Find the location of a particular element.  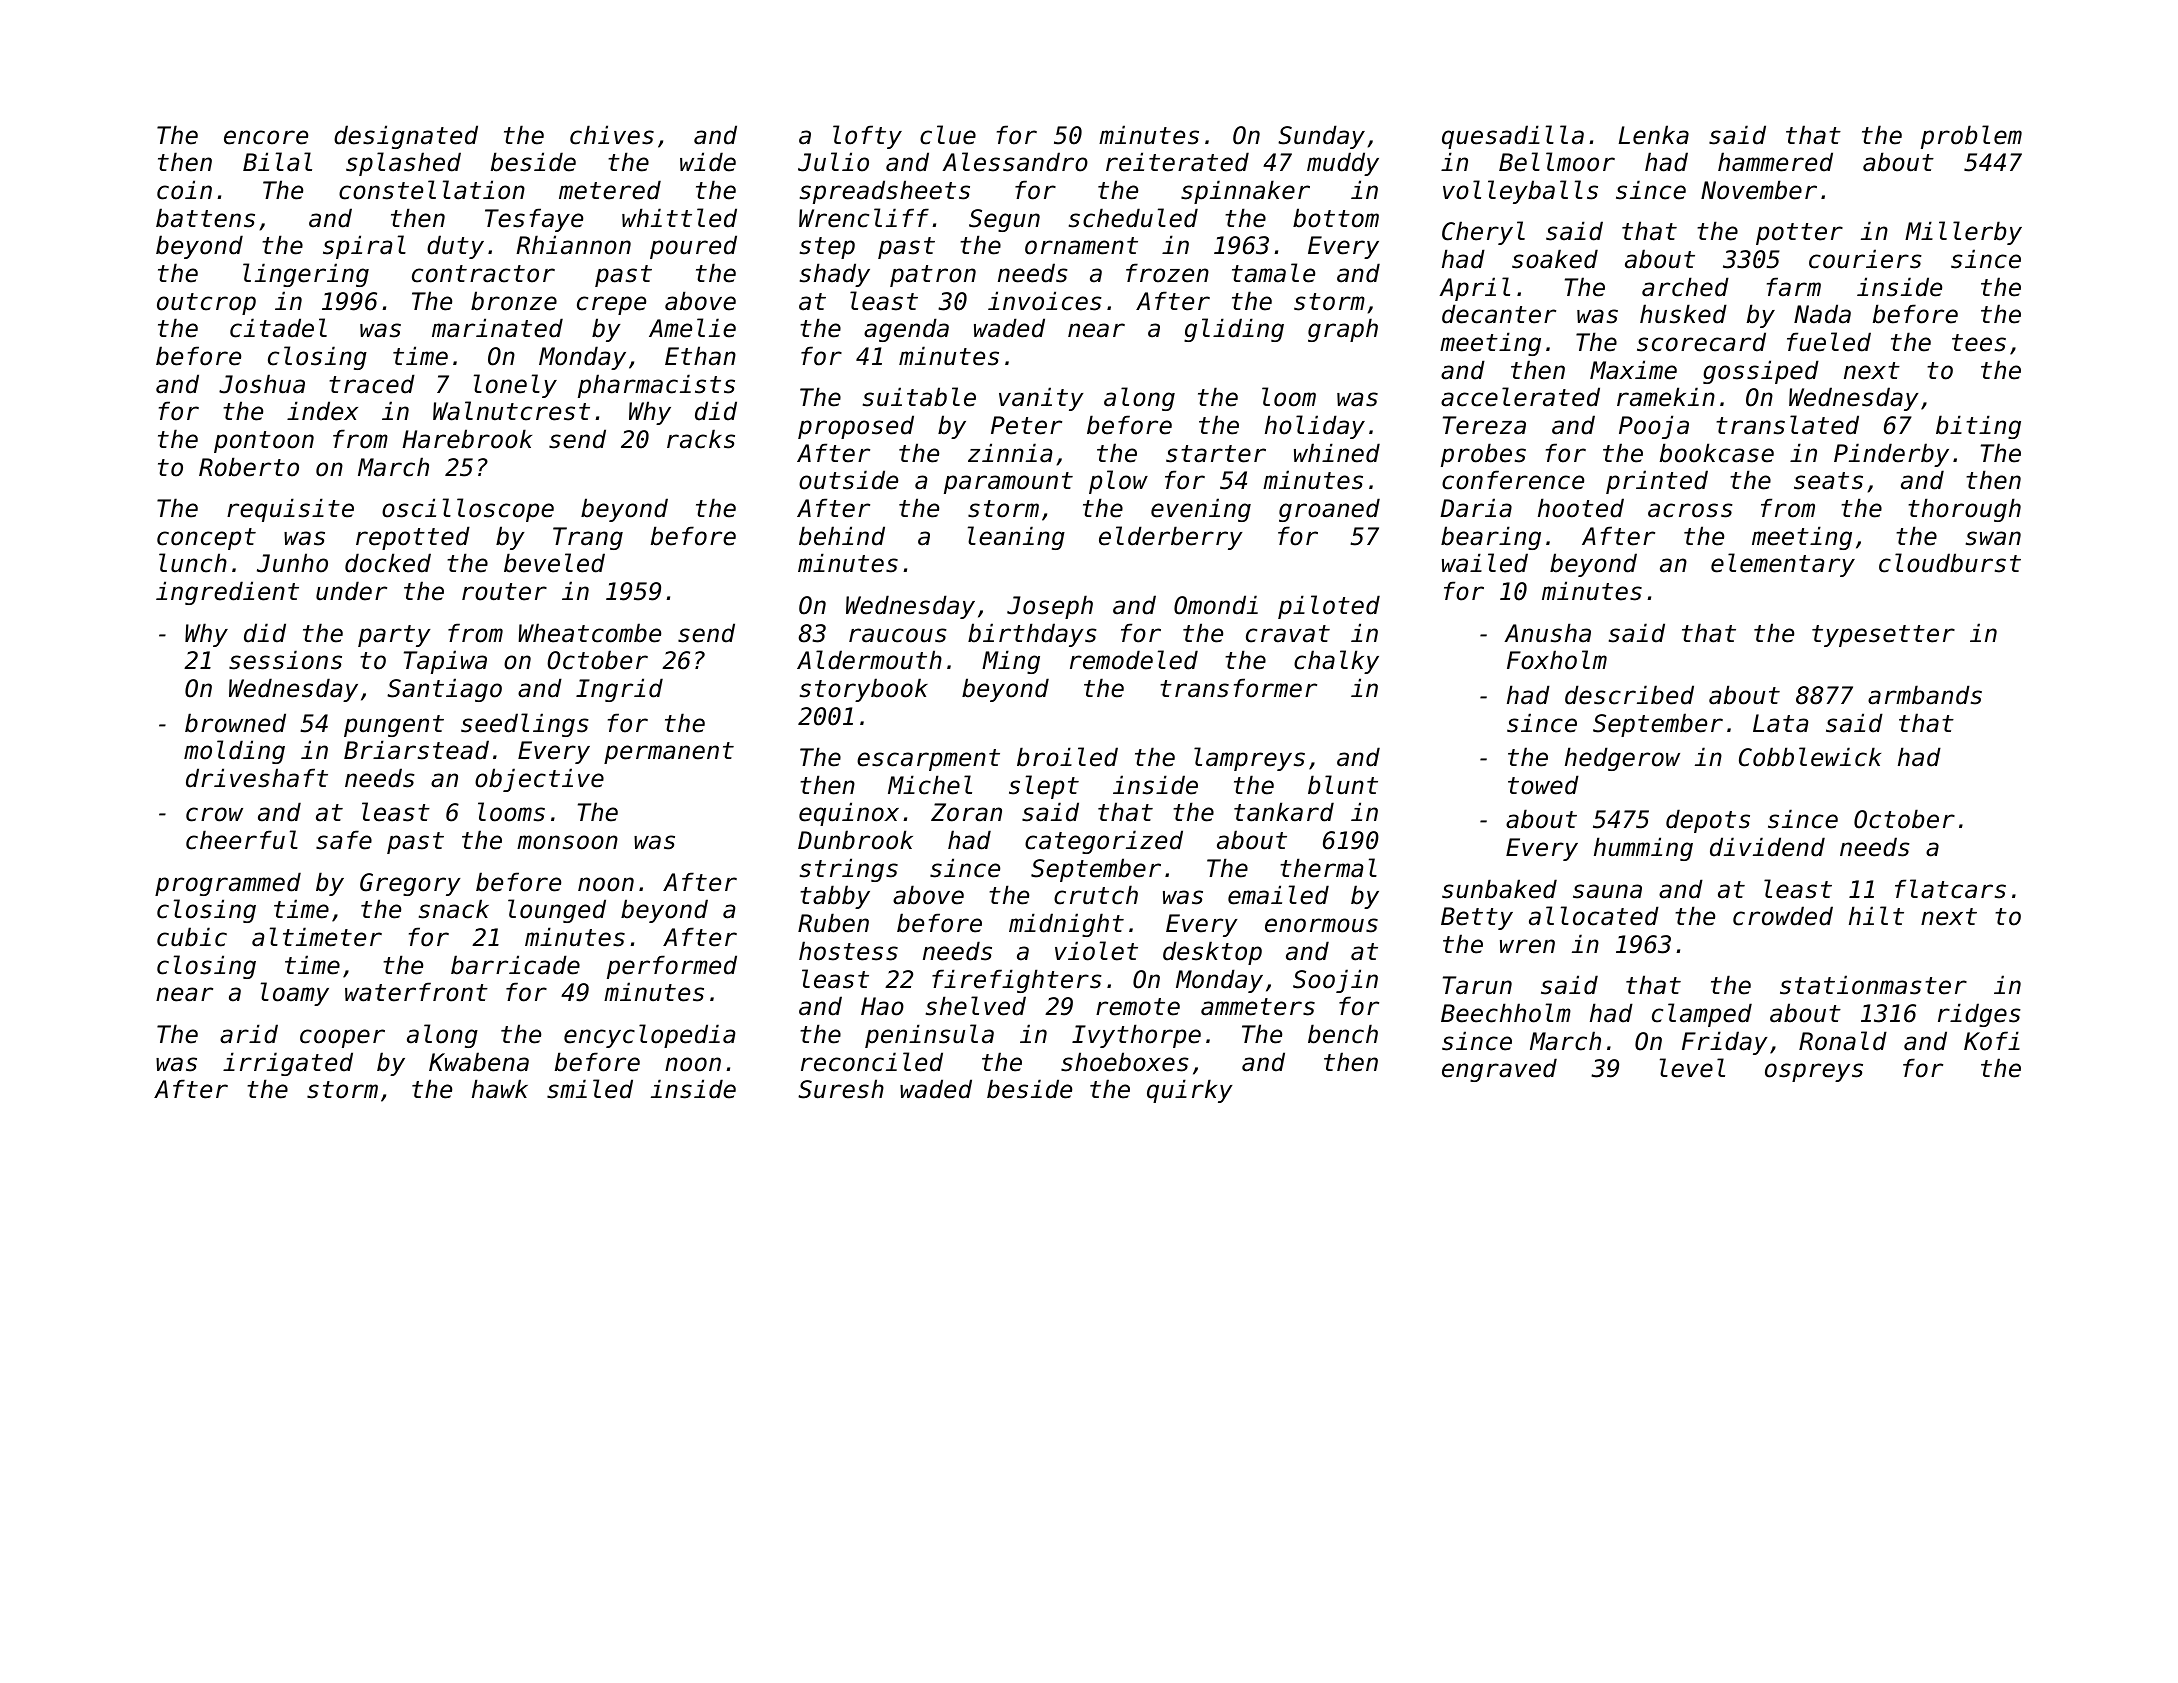

beveled is located at coordinates (554, 563).
